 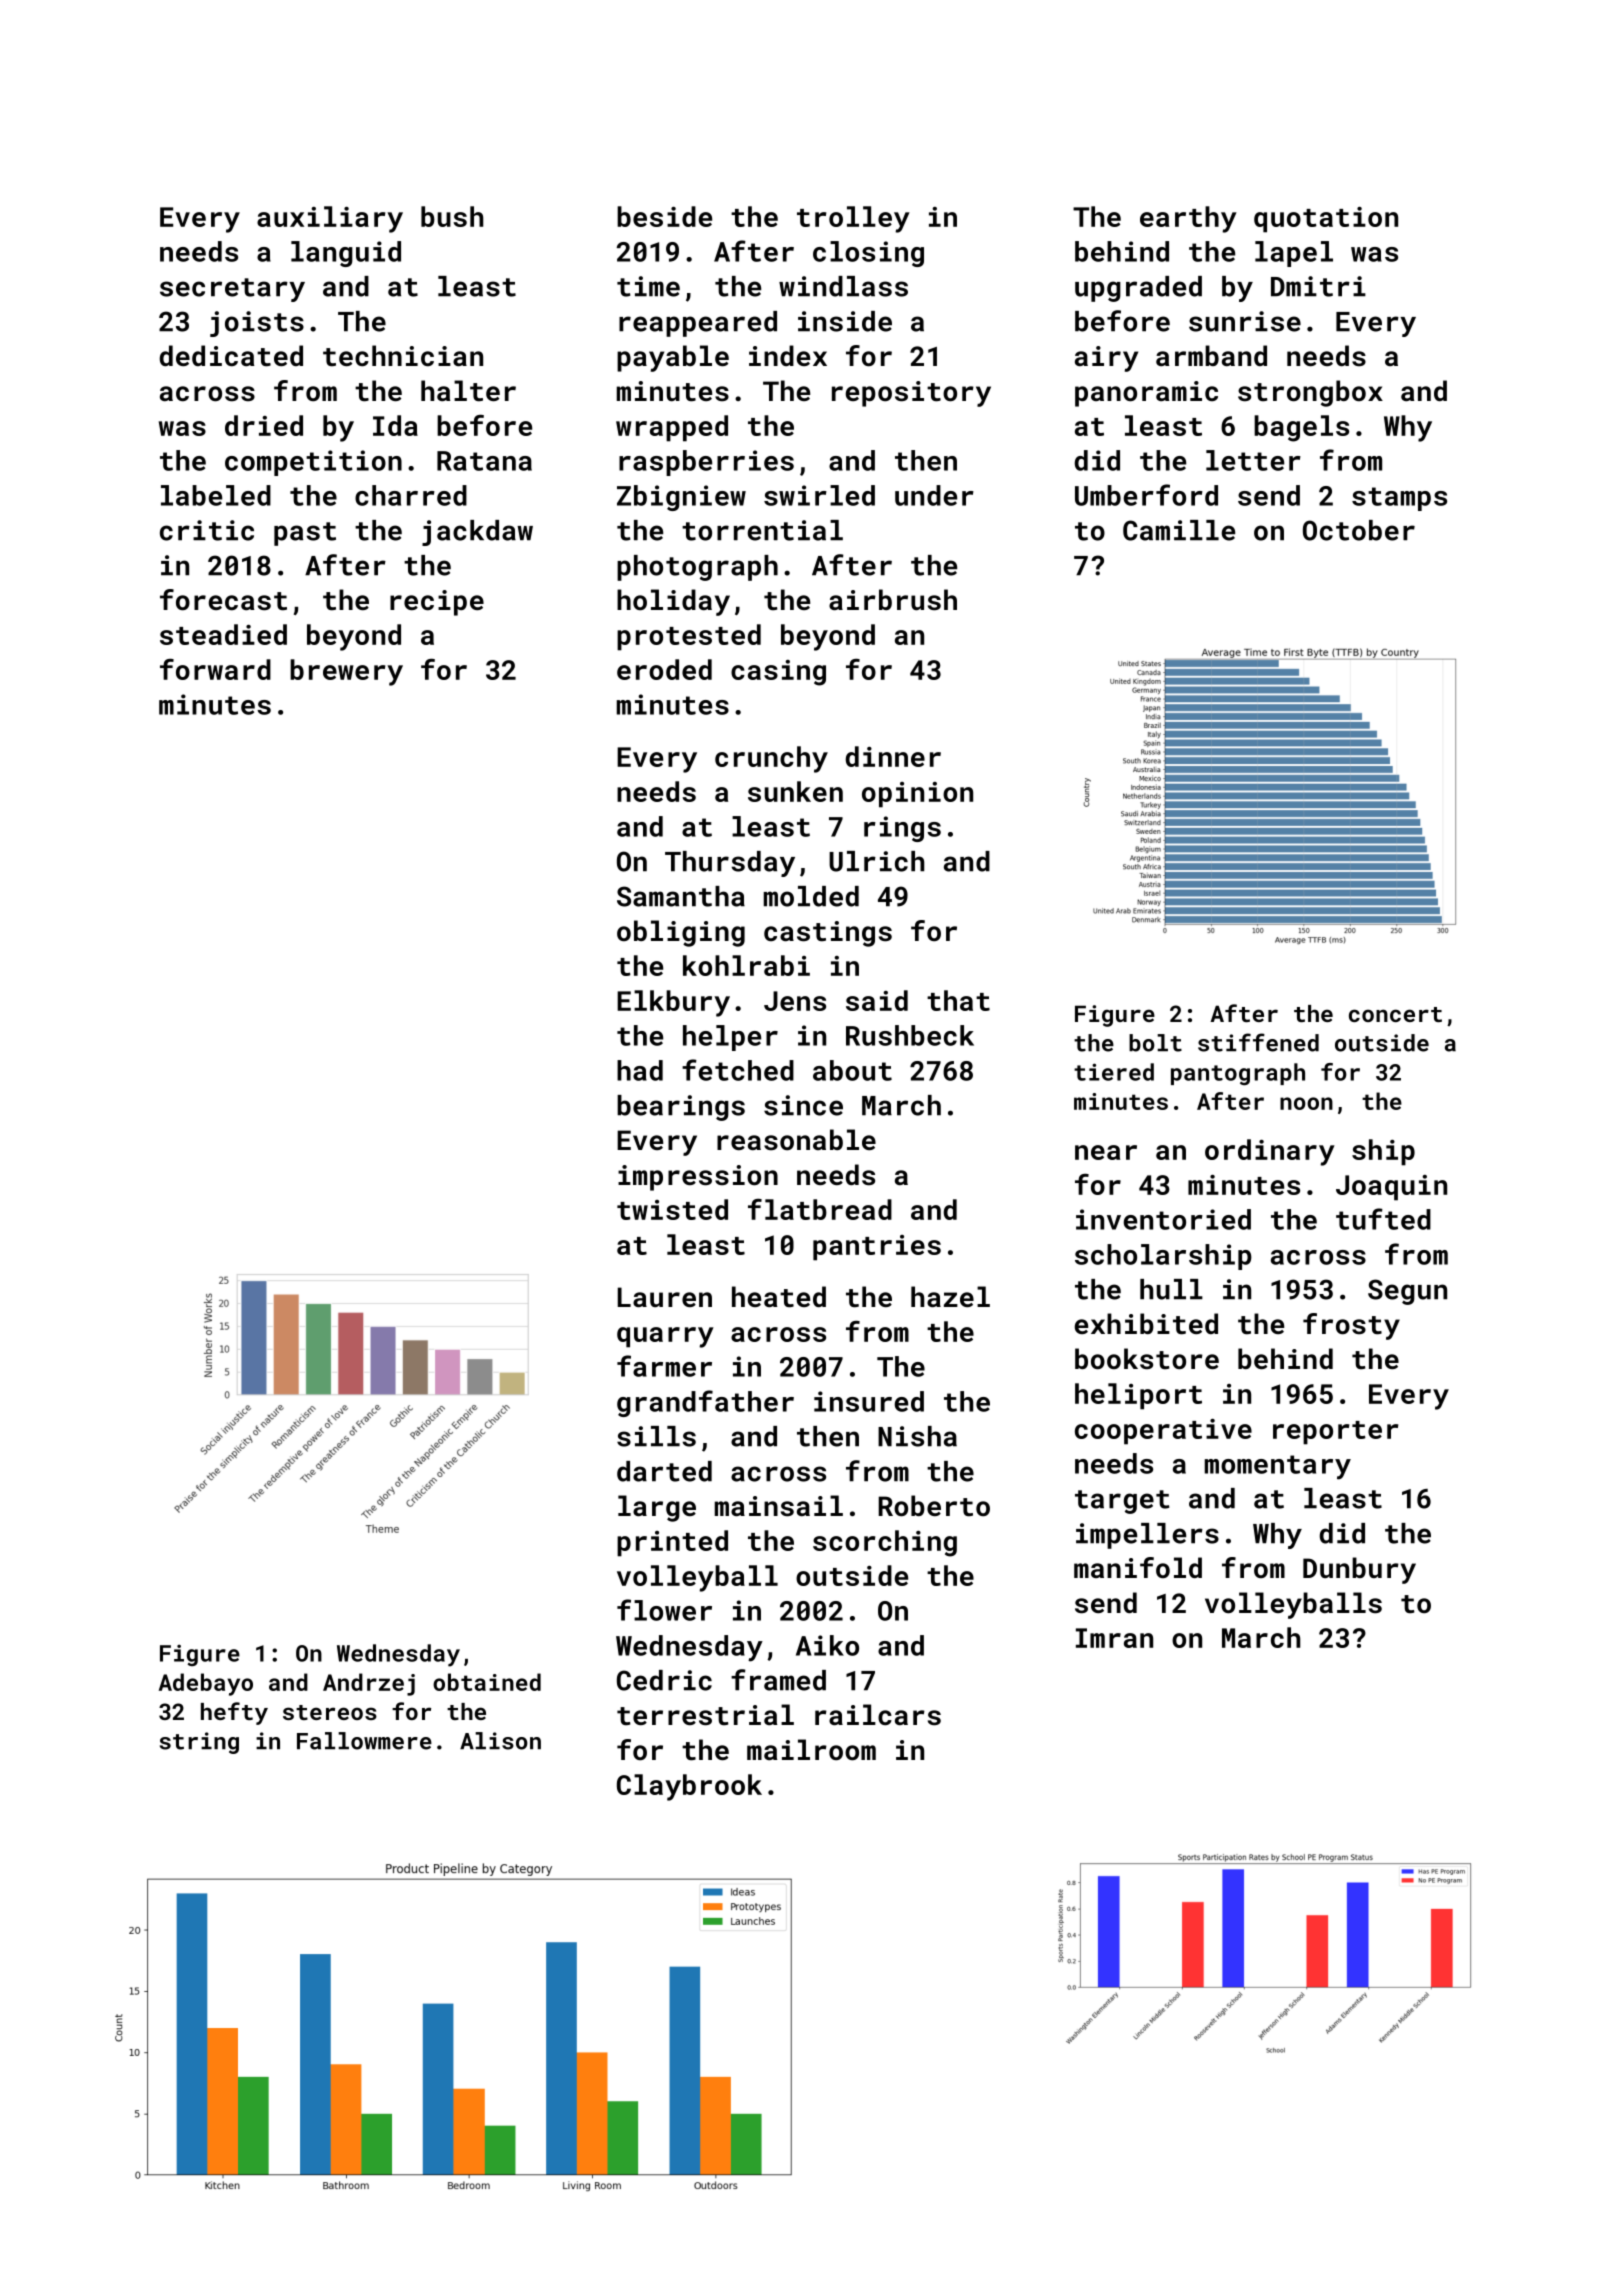 What do you see at coordinates (1306, 1103) in the document?
I see `noon` at bounding box center [1306, 1103].
